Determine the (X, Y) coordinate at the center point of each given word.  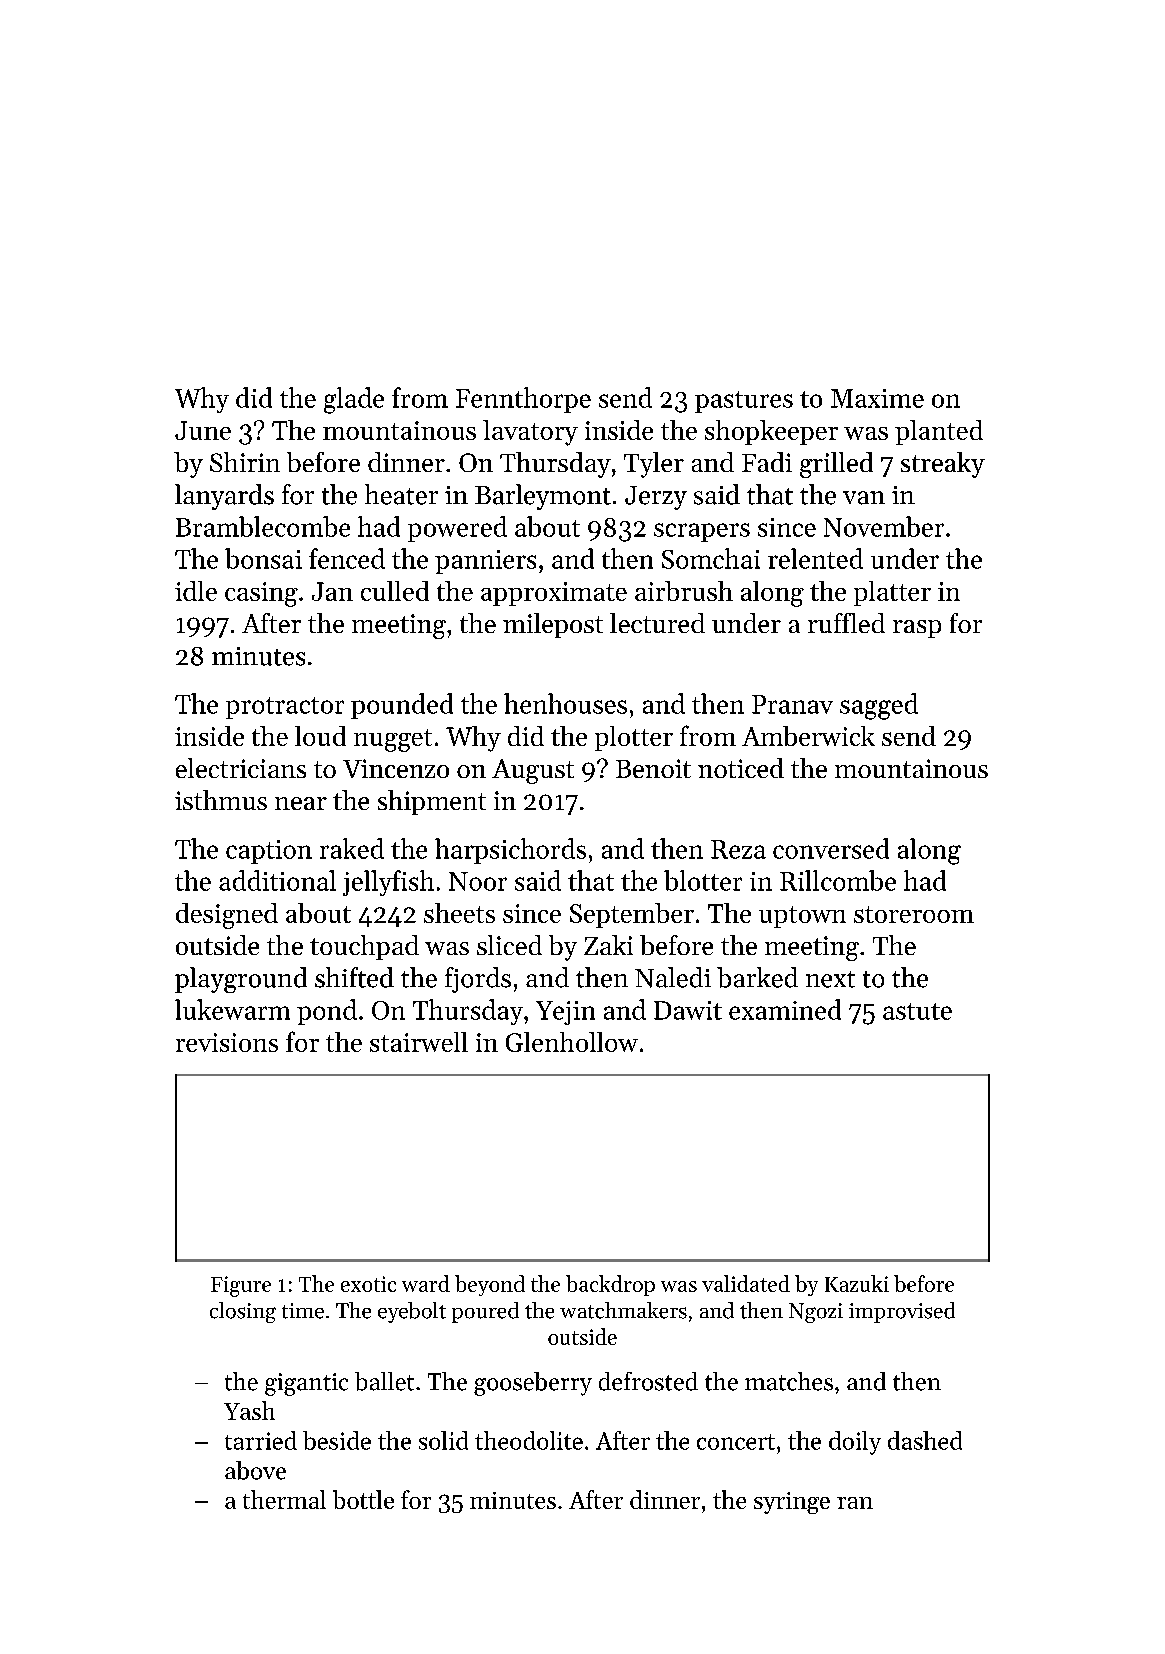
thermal (284, 1499)
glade (354, 400)
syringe (792, 1503)
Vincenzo (396, 768)
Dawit (688, 1010)
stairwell (419, 1042)
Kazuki (857, 1283)
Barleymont (543, 497)
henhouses (565, 703)
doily (855, 1443)
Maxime (877, 398)
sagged (879, 706)
